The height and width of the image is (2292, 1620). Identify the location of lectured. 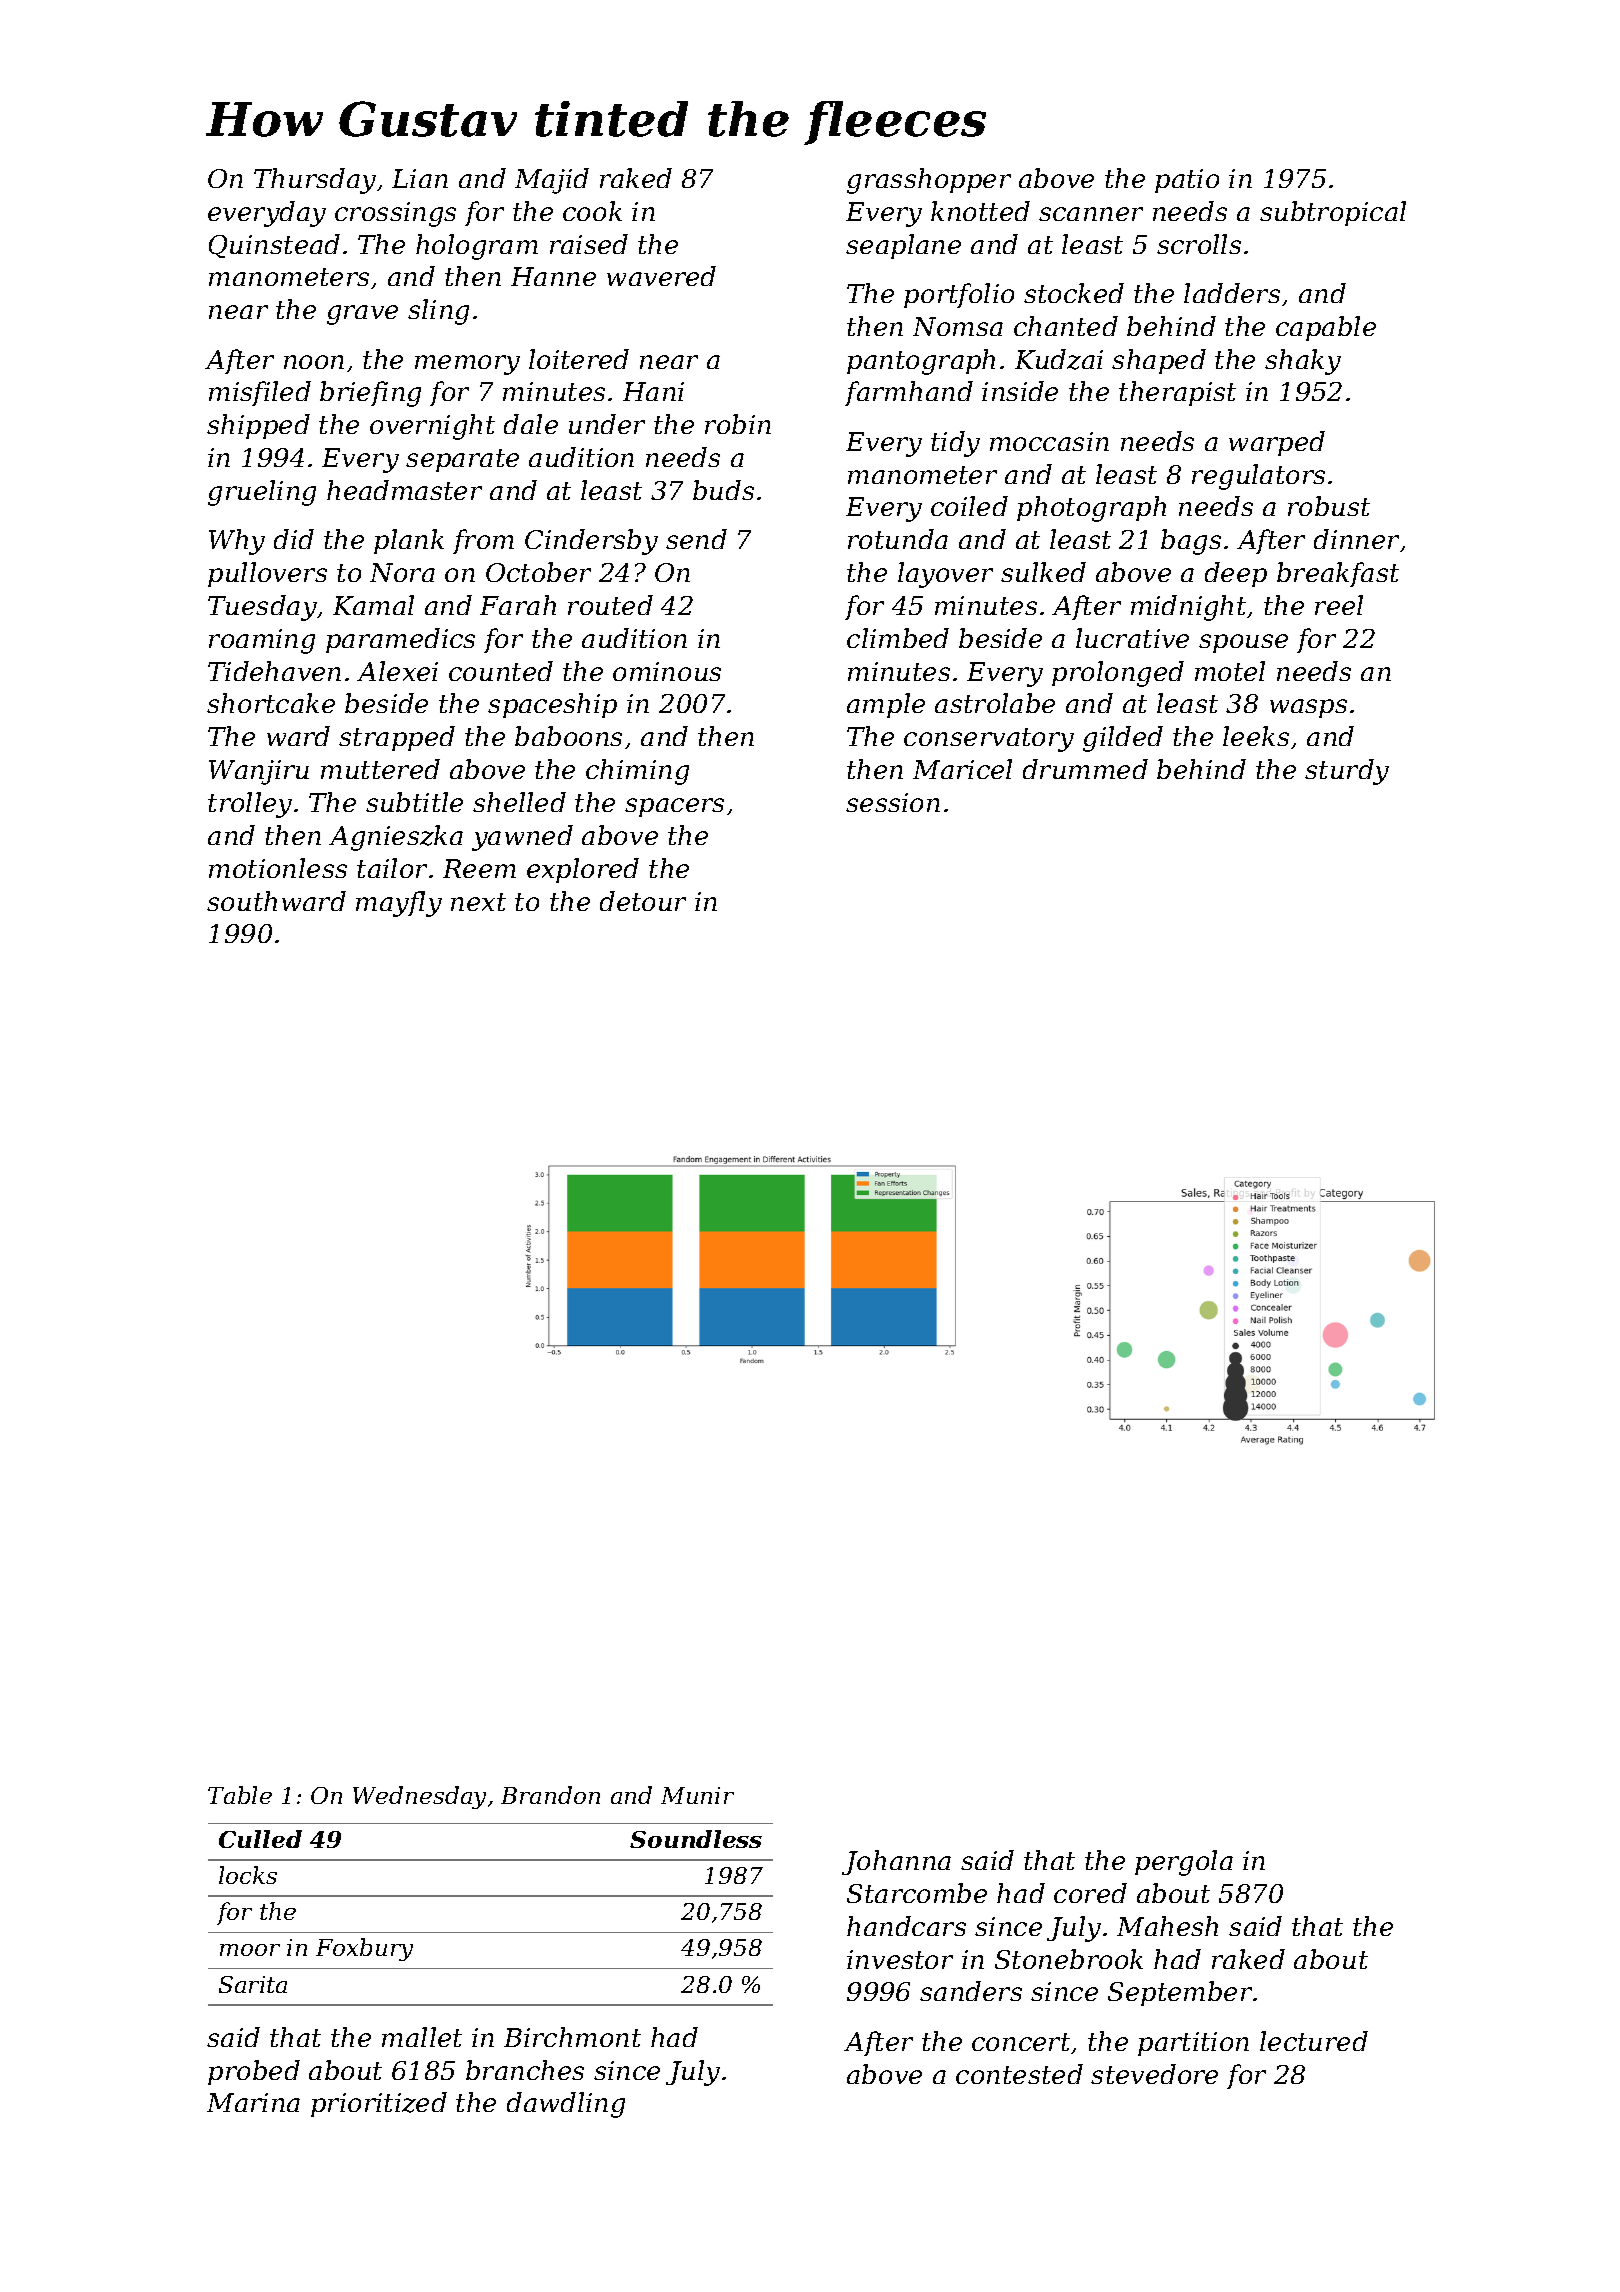
(1314, 2041).
